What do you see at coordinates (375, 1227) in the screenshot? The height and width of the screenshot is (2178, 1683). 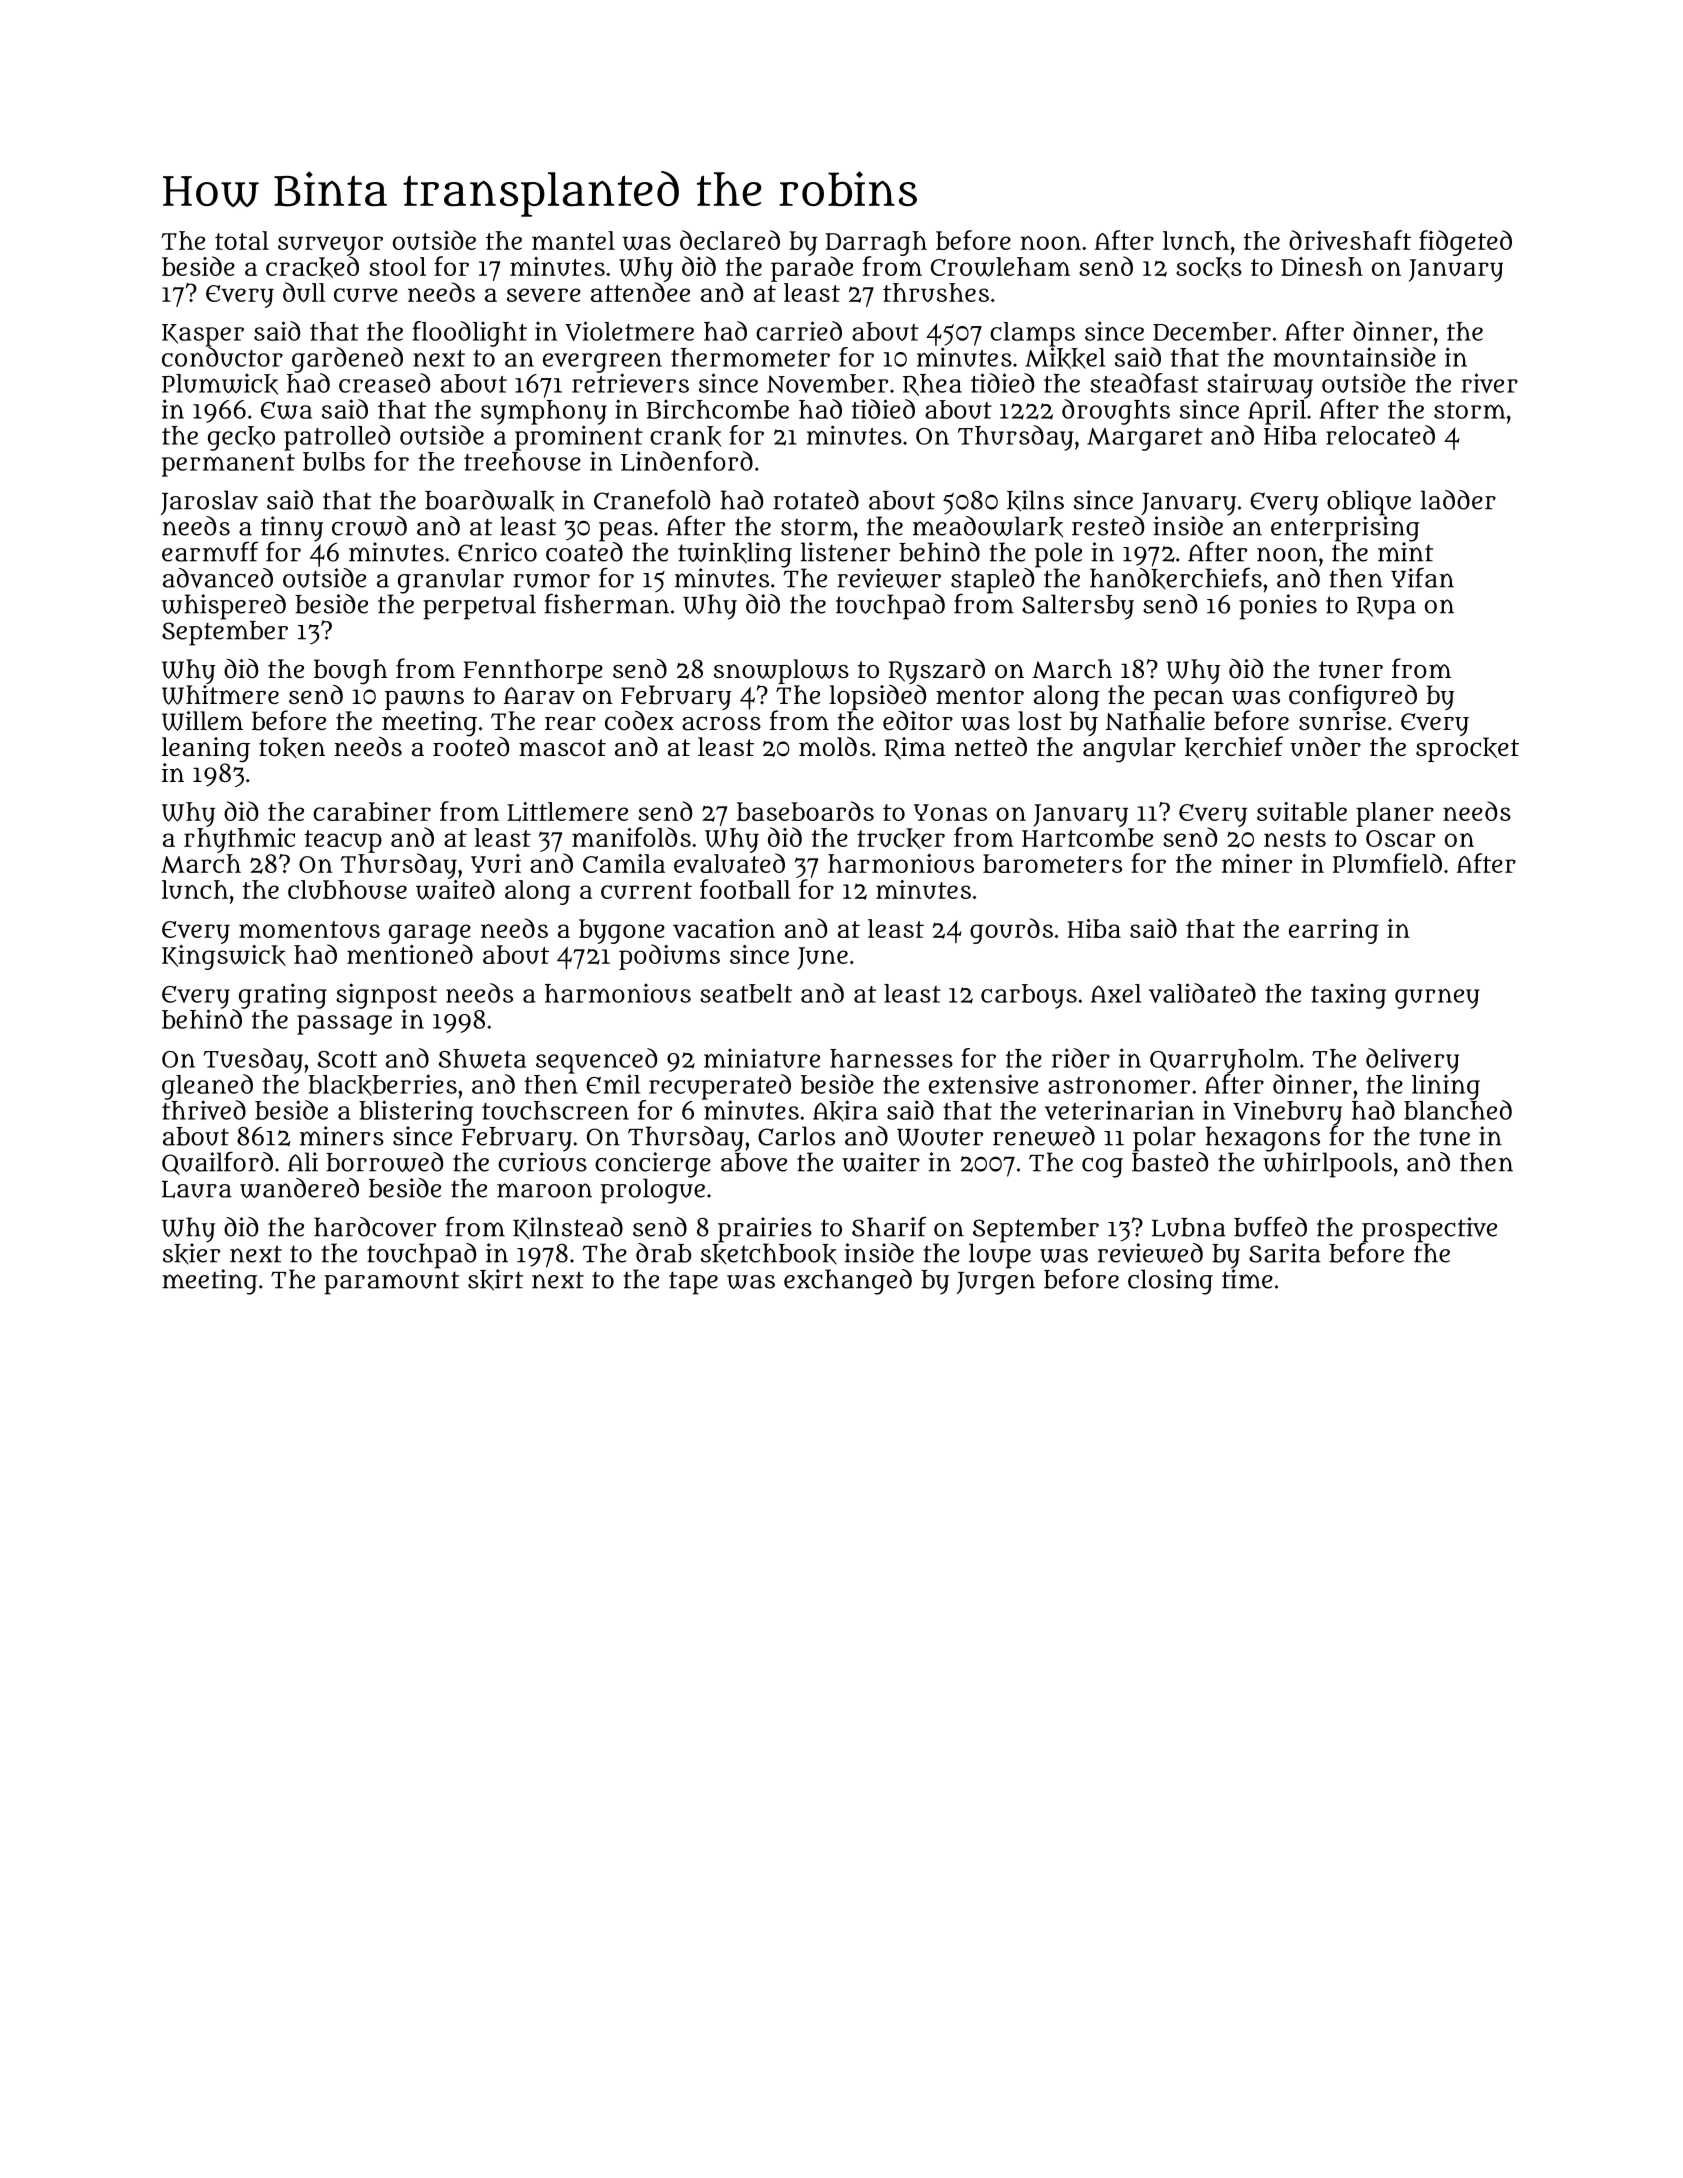 I see `hardcover` at bounding box center [375, 1227].
